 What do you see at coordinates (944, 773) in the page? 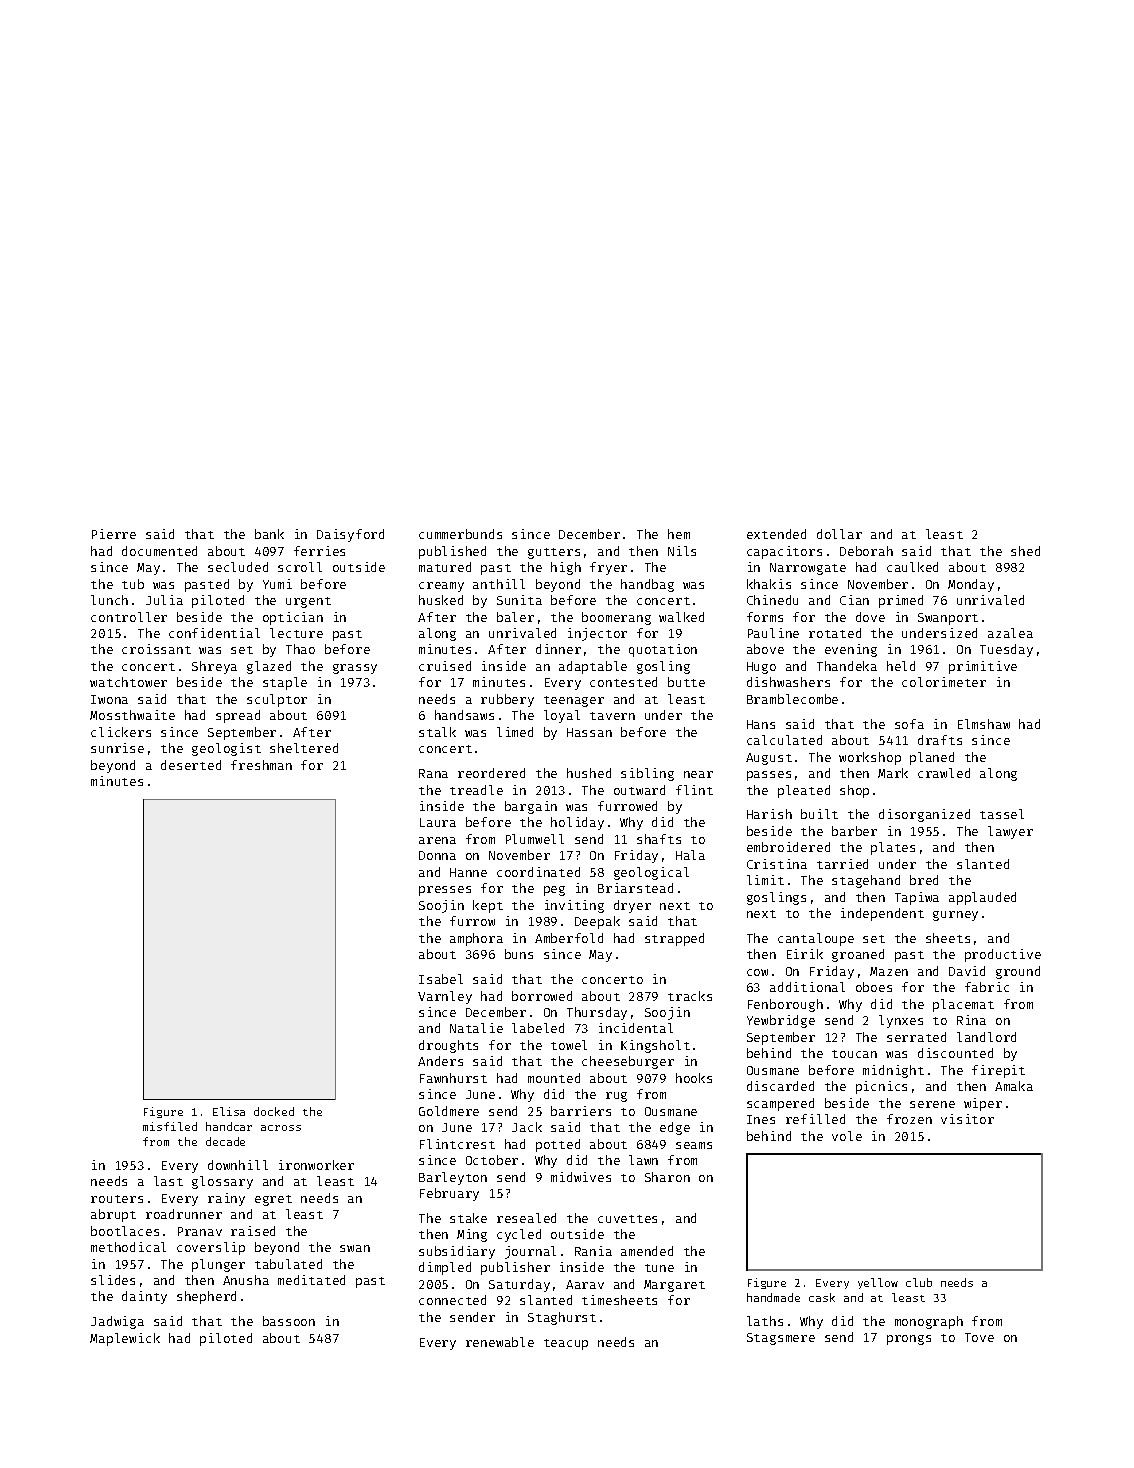
I see `crawled` at bounding box center [944, 773].
